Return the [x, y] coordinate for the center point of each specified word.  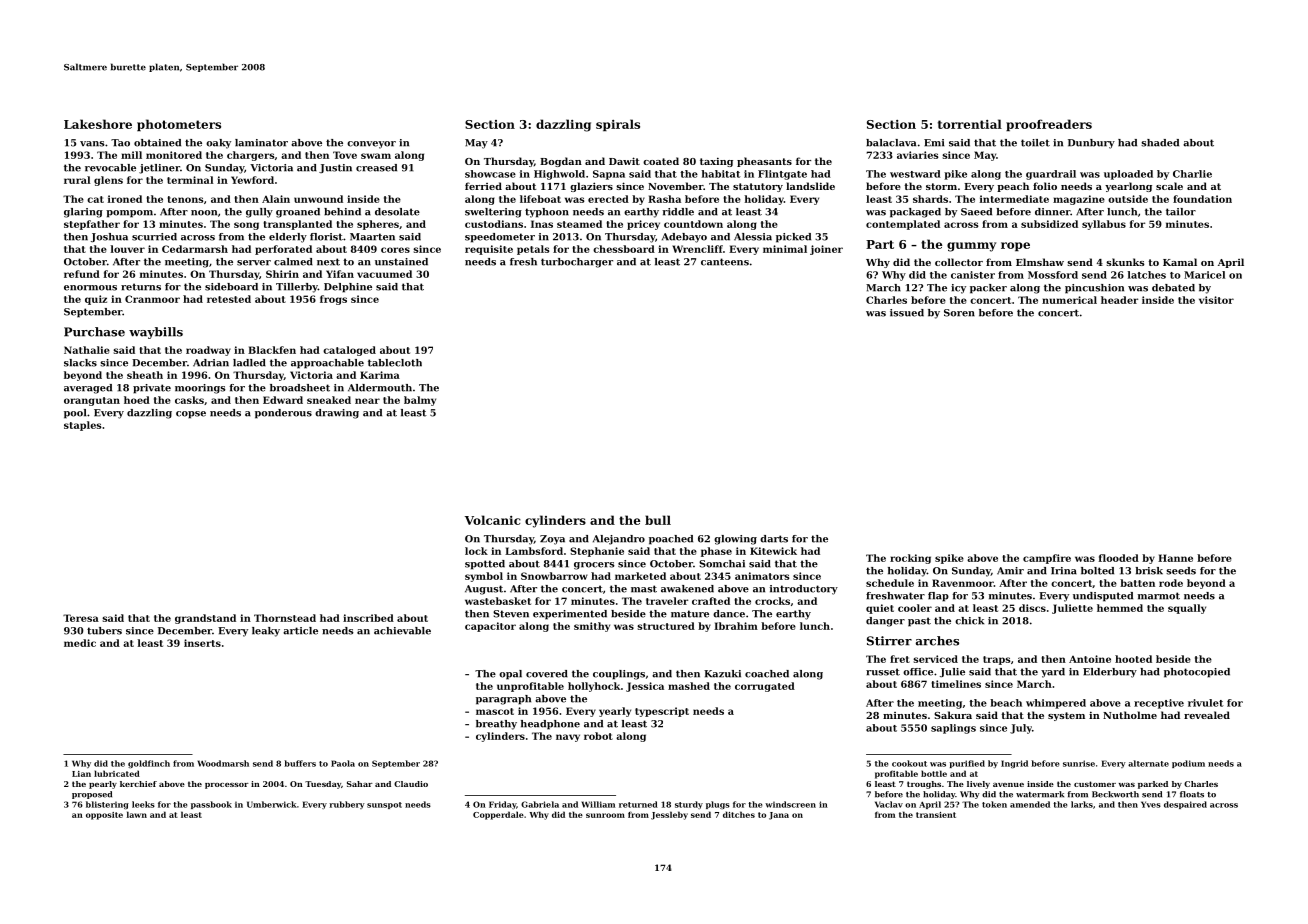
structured [666, 626]
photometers [179, 125]
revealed [1207, 715]
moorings [200, 389]
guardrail [1051, 175]
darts [774, 539]
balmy [420, 401]
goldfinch [149, 764]
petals [533, 250]
